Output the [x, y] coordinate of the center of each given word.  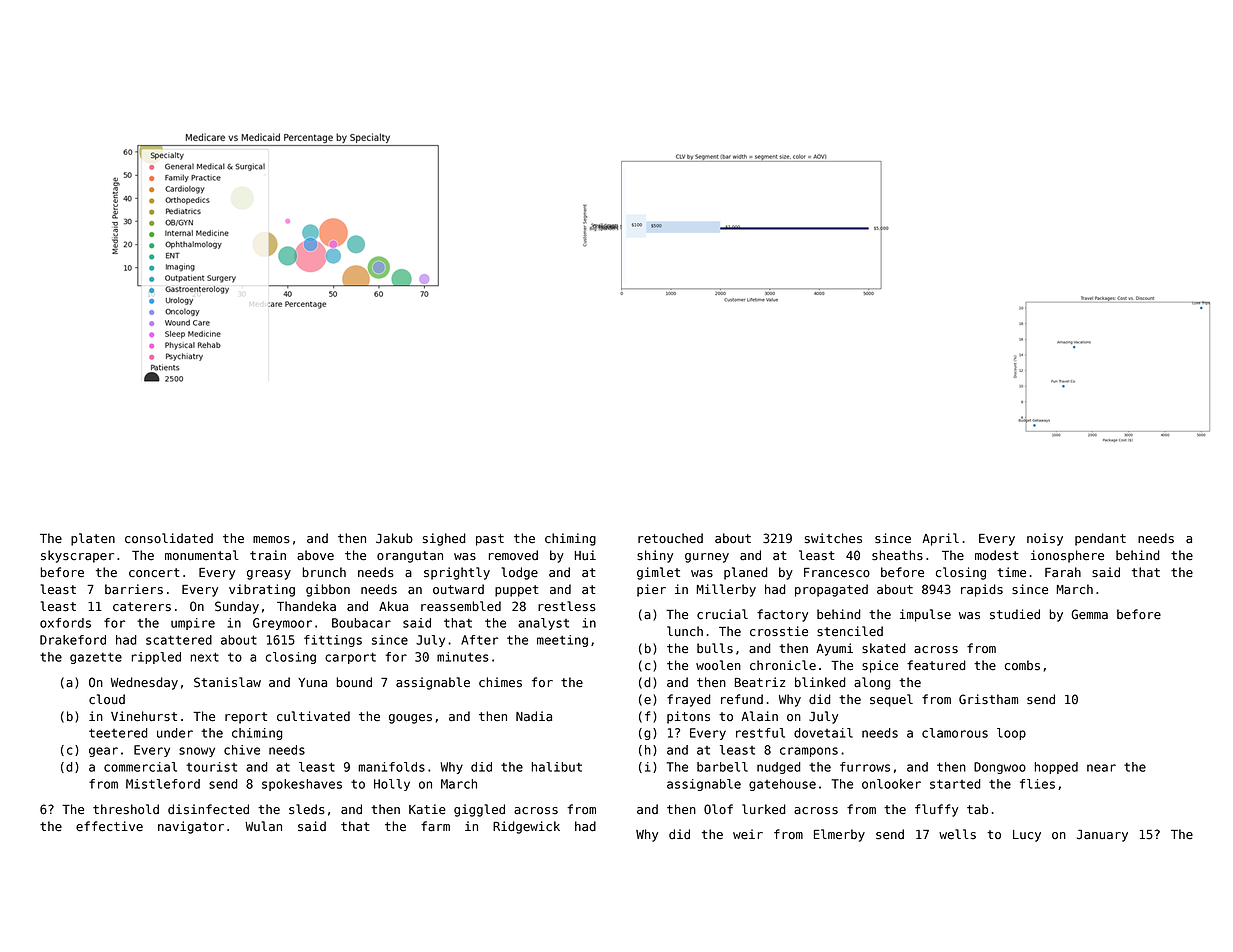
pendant [1100, 539]
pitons [688, 717]
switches [833, 538]
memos [271, 540]
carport [350, 658]
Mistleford [163, 784]
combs [1022, 665]
